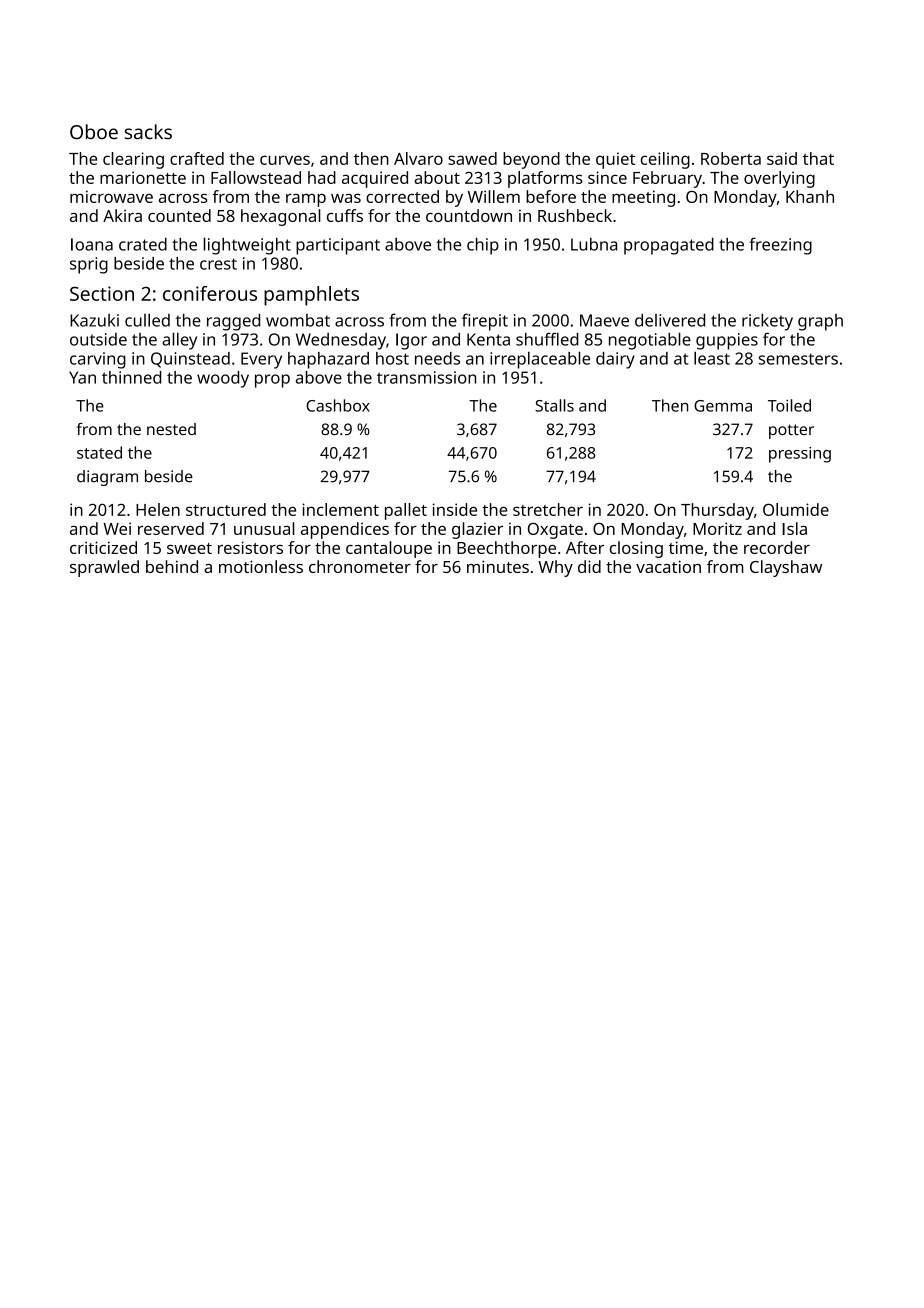  Describe the element at coordinates (782, 158) in the screenshot. I see `said` at that location.
